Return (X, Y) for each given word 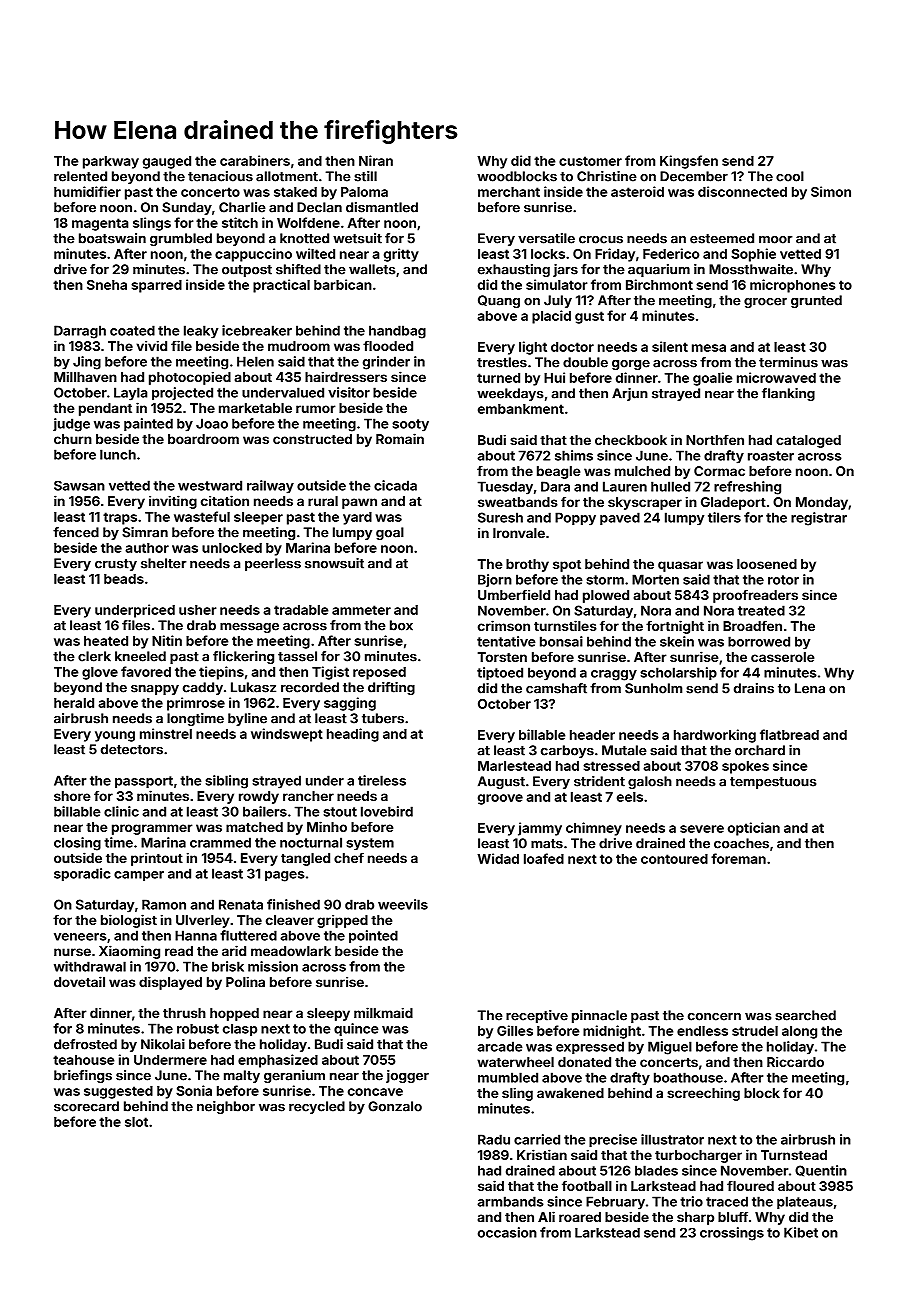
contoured (674, 859)
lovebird (387, 811)
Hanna (196, 935)
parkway (111, 162)
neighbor (226, 1107)
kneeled (140, 656)
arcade (500, 1046)
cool (790, 176)
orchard (760, 750)
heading (353, 735)
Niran (376, 160)
